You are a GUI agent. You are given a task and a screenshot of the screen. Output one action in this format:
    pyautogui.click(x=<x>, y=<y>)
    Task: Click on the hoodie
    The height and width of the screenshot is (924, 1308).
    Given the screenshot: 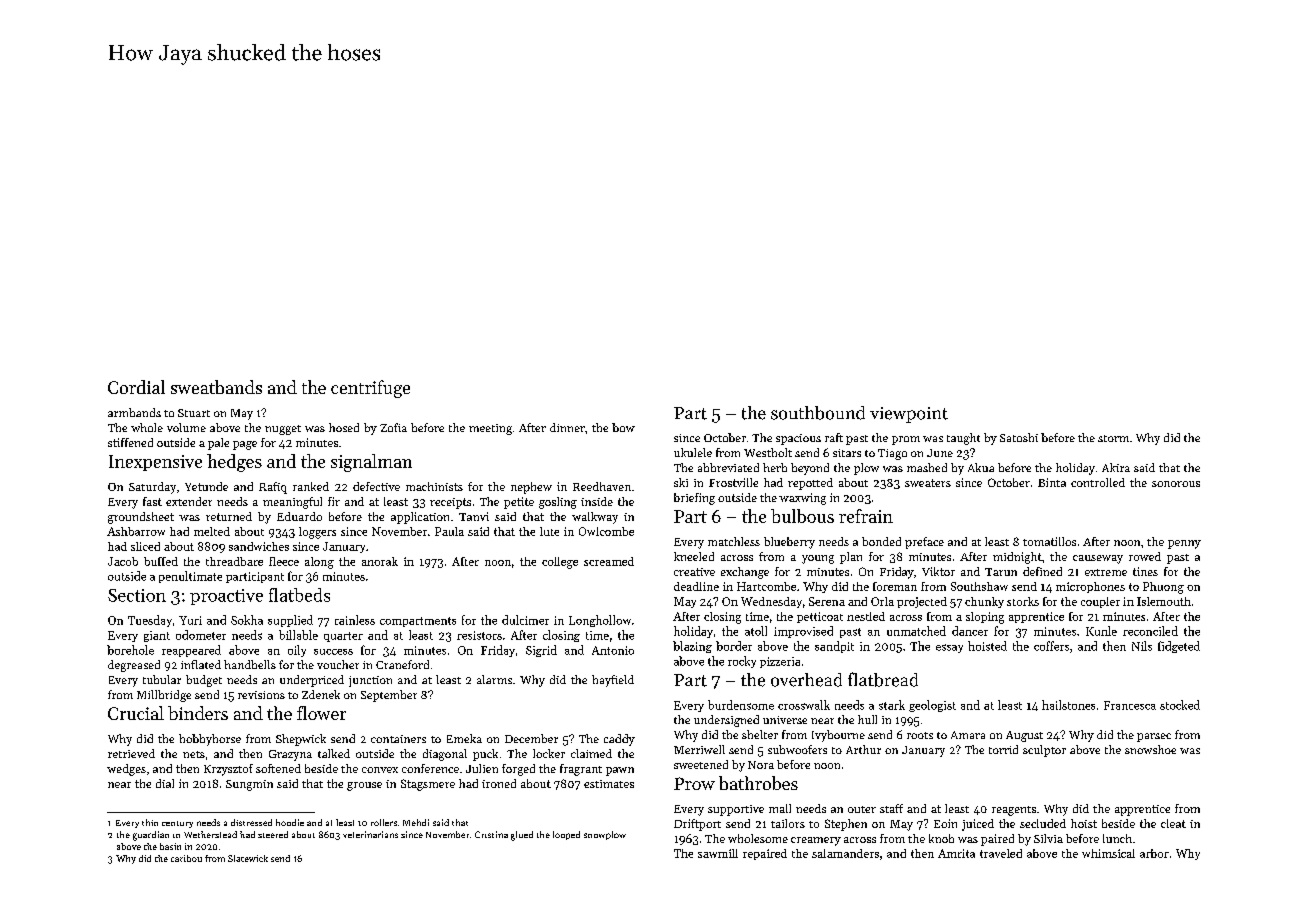 What is the action you would take?
    pyautogui.click(x=290, y=822)
